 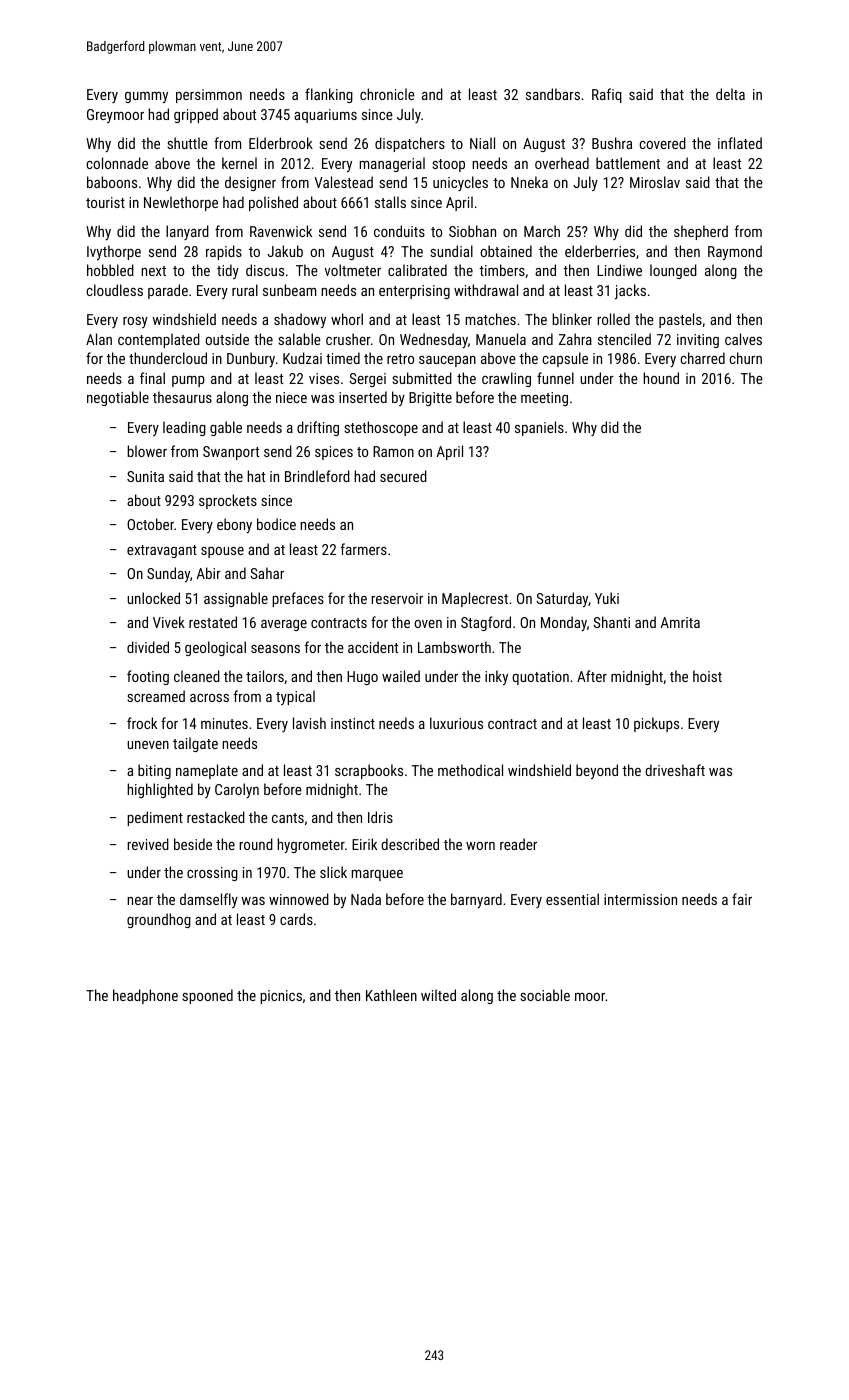 I want to click on picnics, so click(x=281, y=997).
